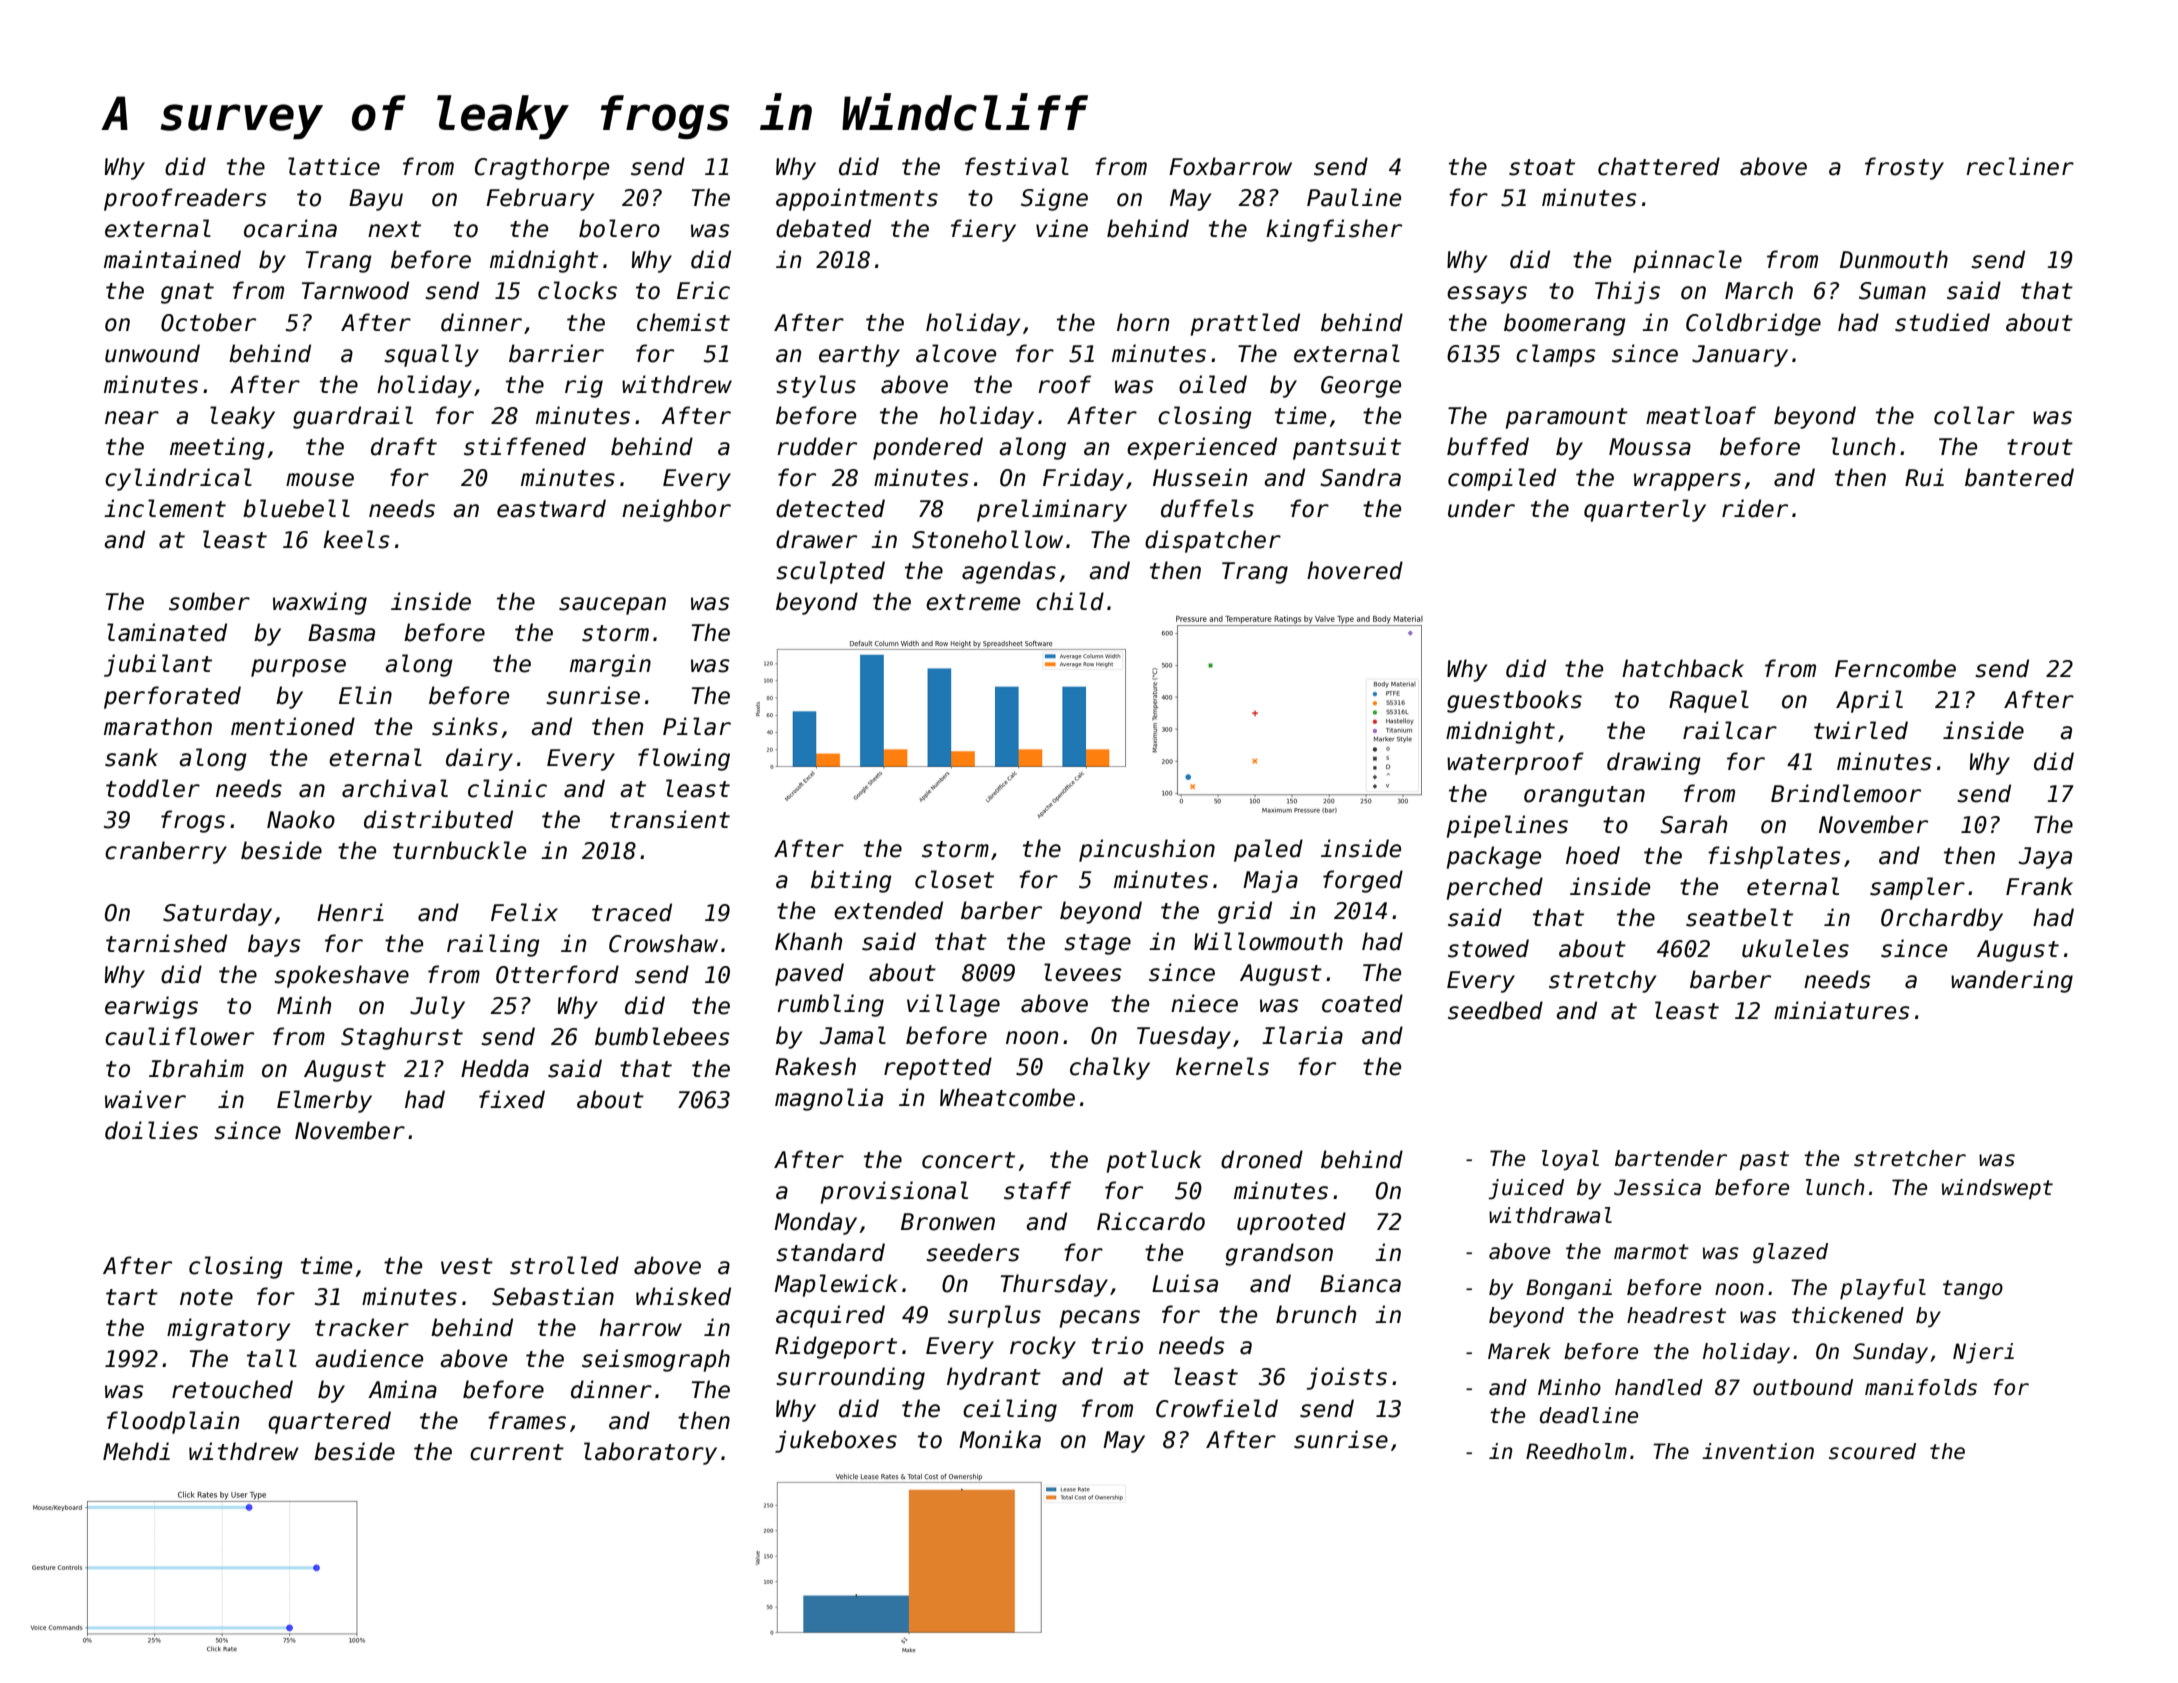 The image size is (2178, 1683). I want to click on fixed, so click(512, 1099).
